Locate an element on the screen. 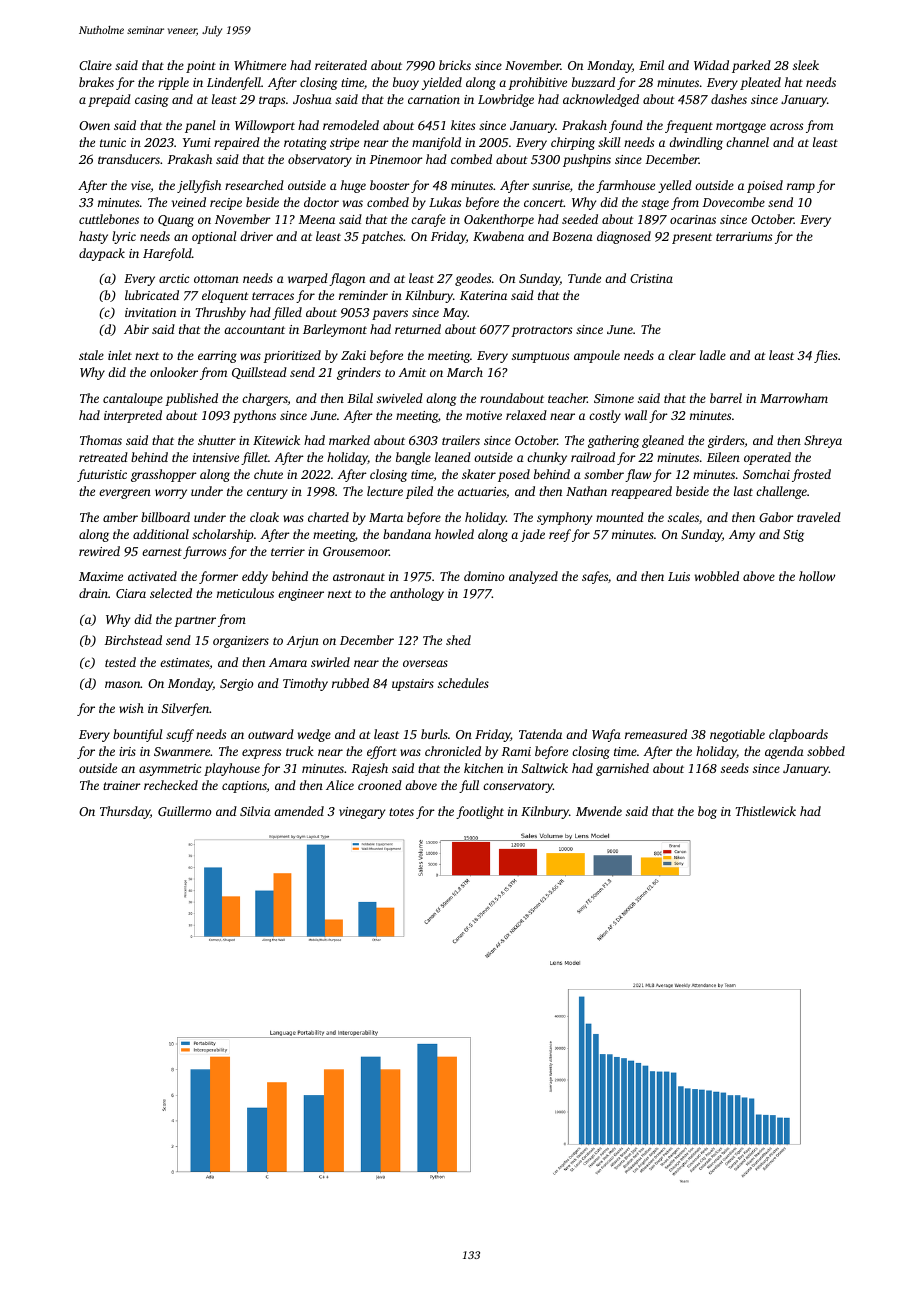  bricks is located at coordinates (455, 65).
